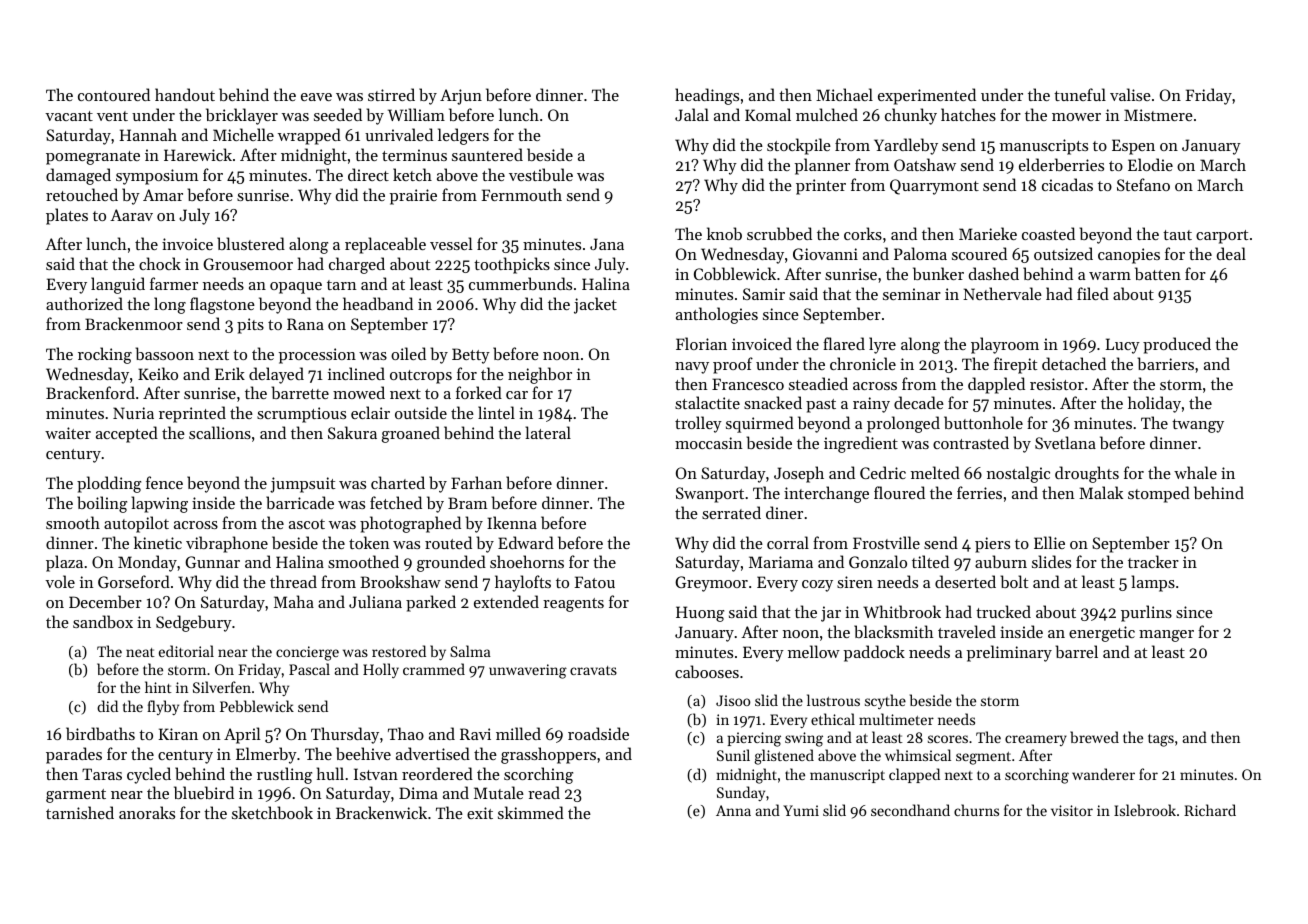  Describe the element at coordinates (833, 700) in the document. I see `lustrous` at that location.
